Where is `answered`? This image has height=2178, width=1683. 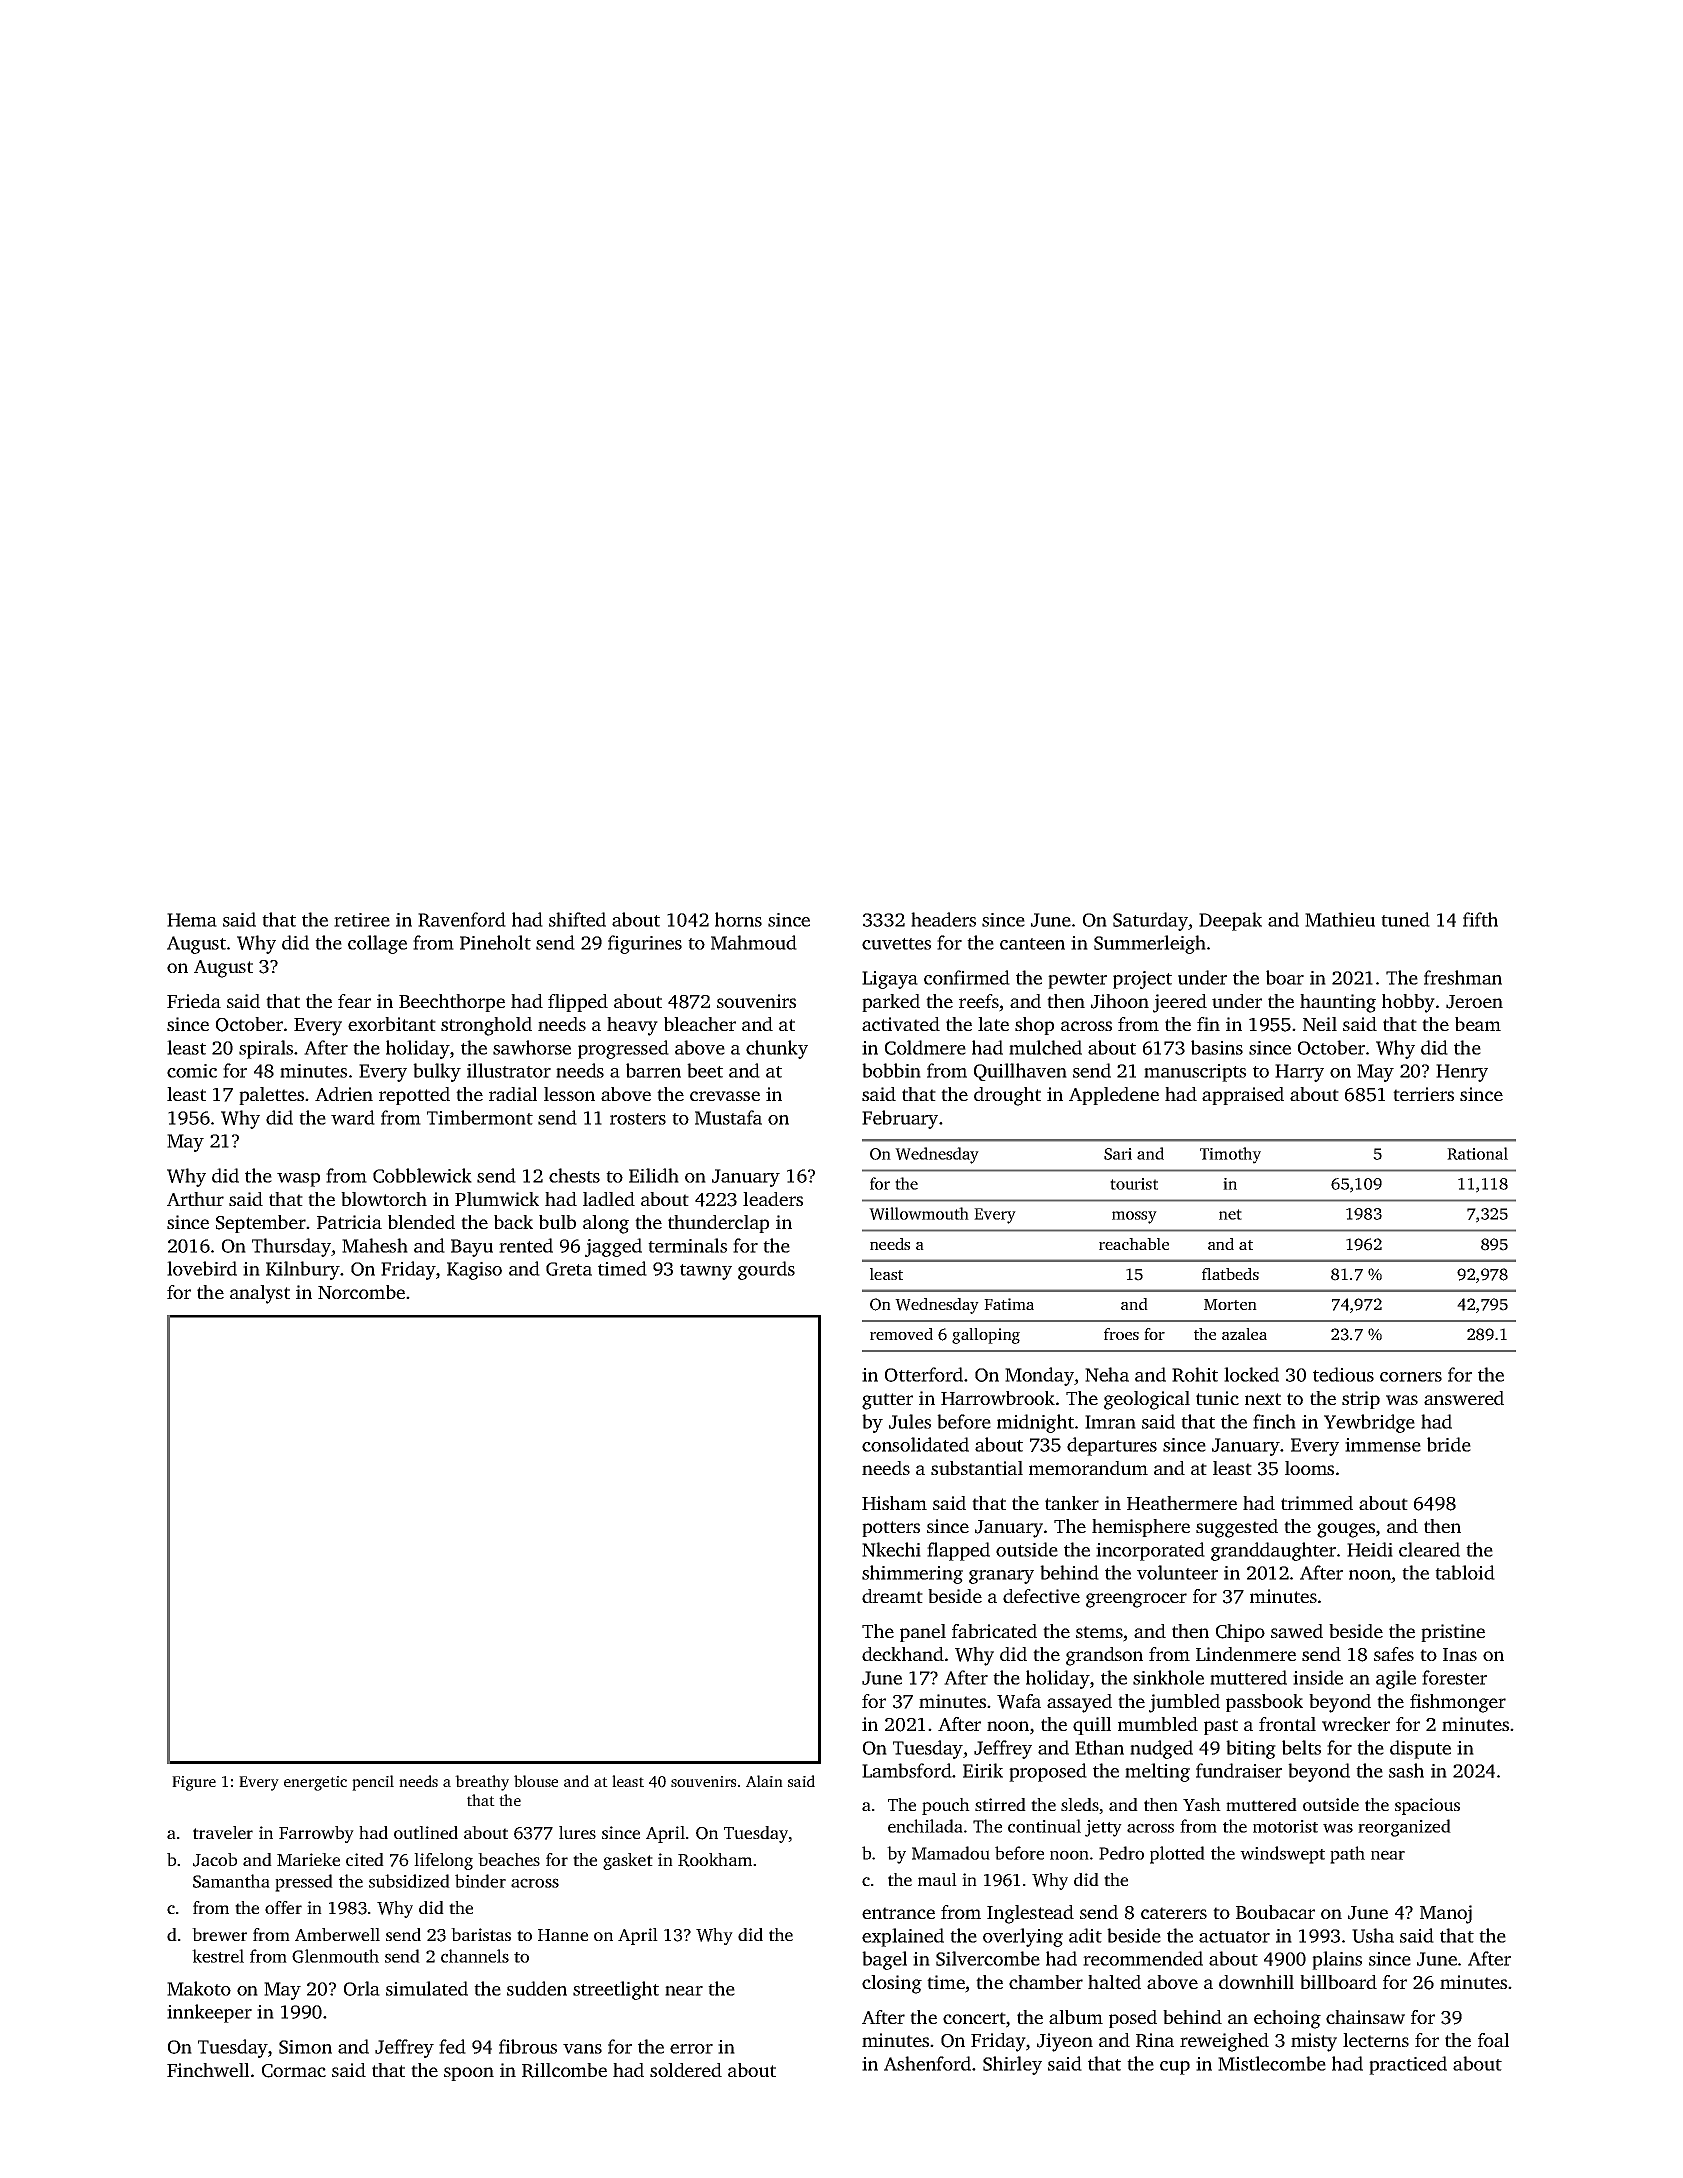
answered is located at coordinates (1464, 1398).
